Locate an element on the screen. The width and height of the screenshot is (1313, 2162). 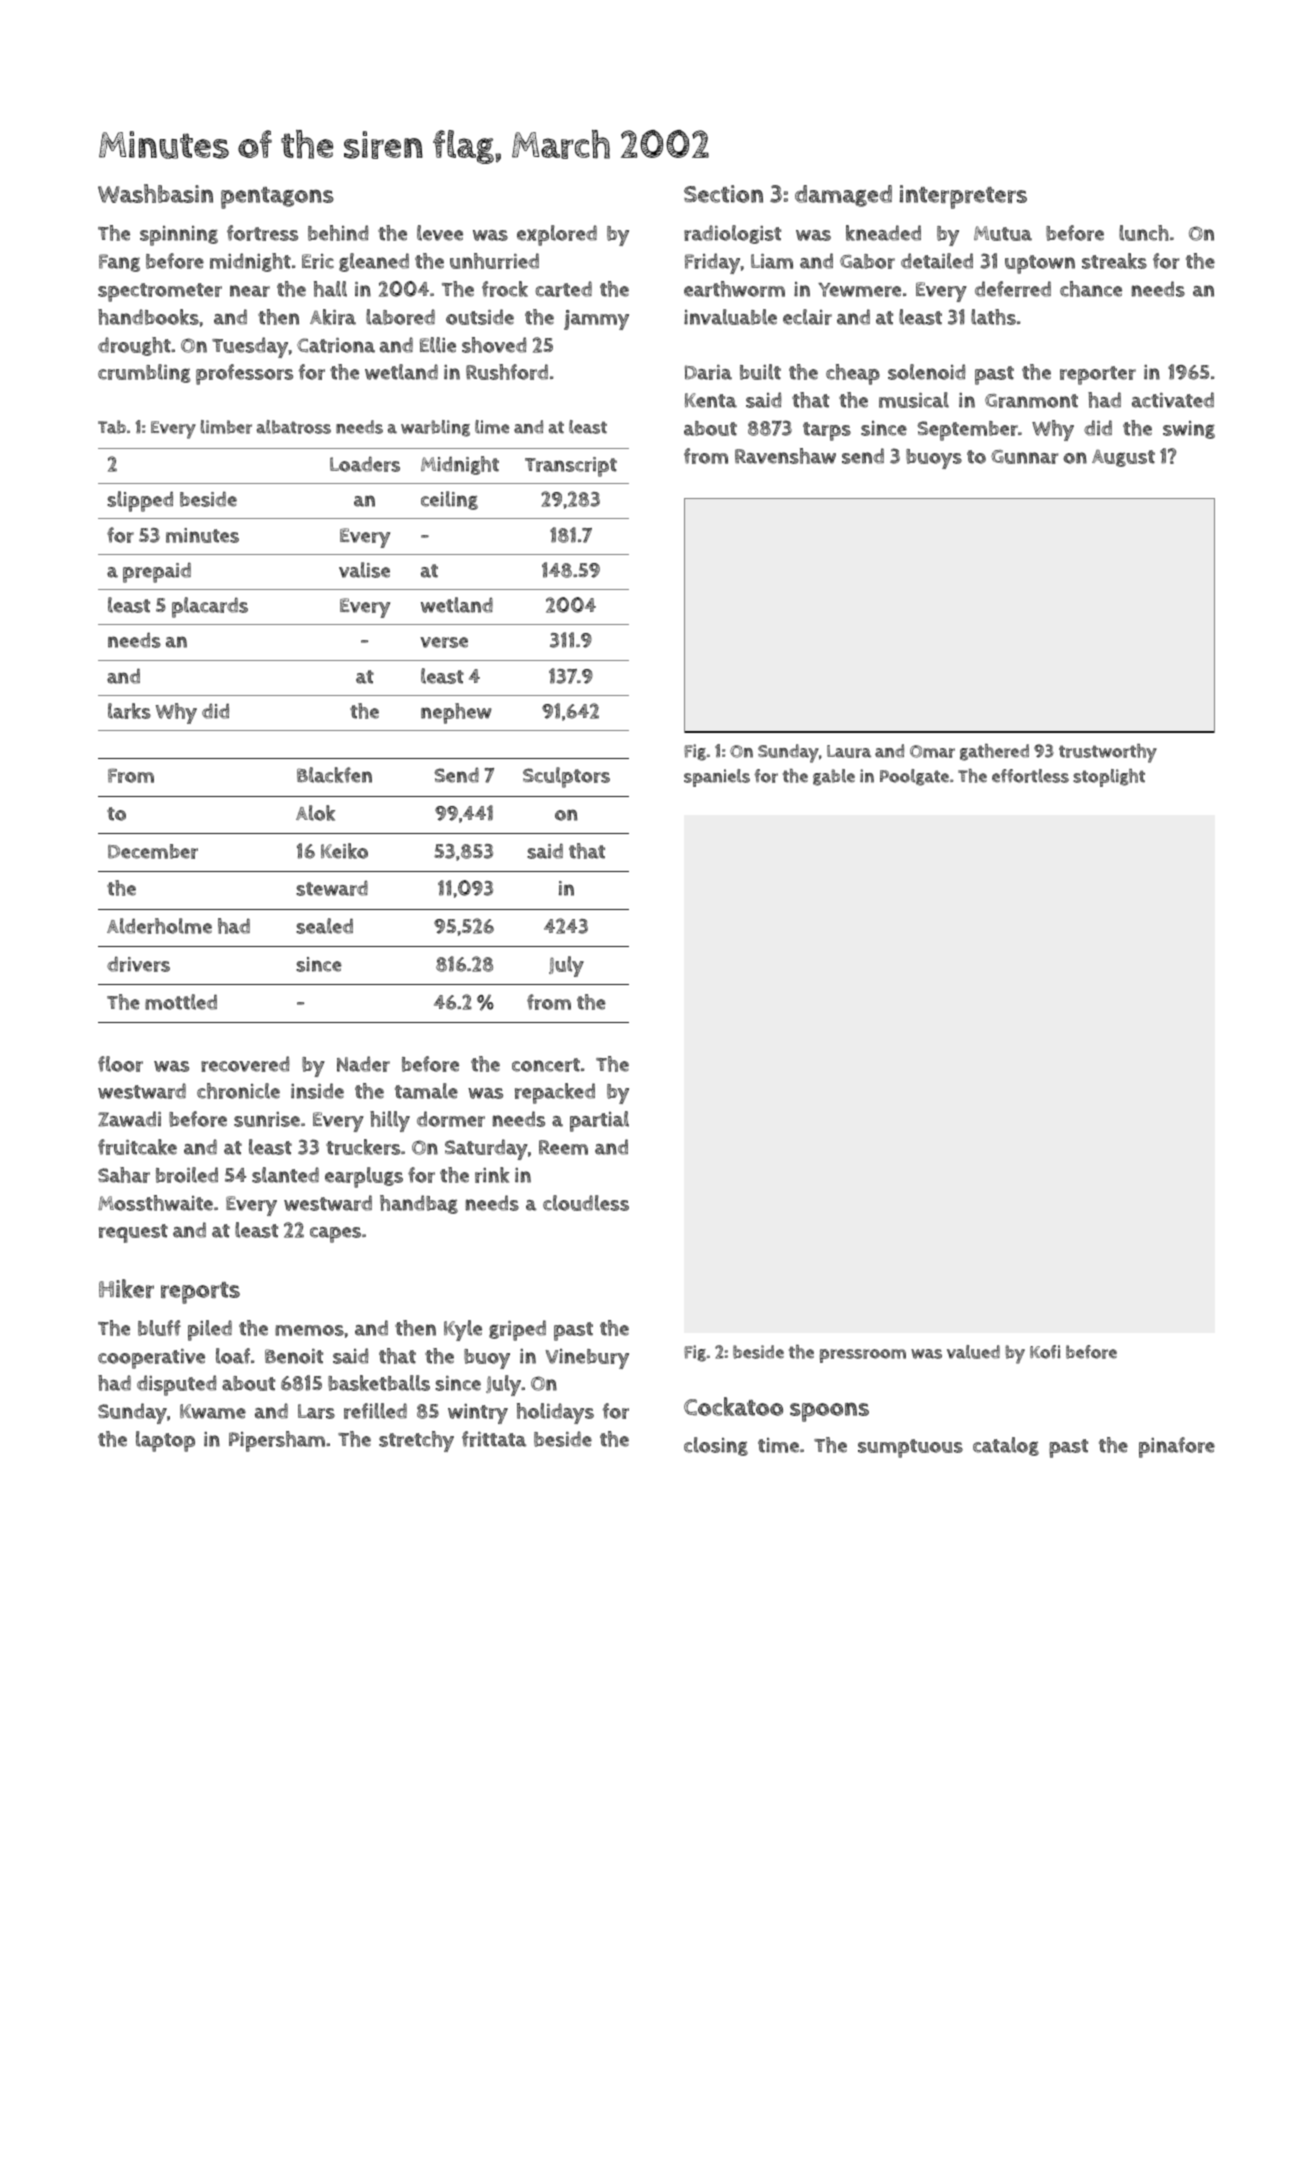
gable is located at coordinates (834, 777).
